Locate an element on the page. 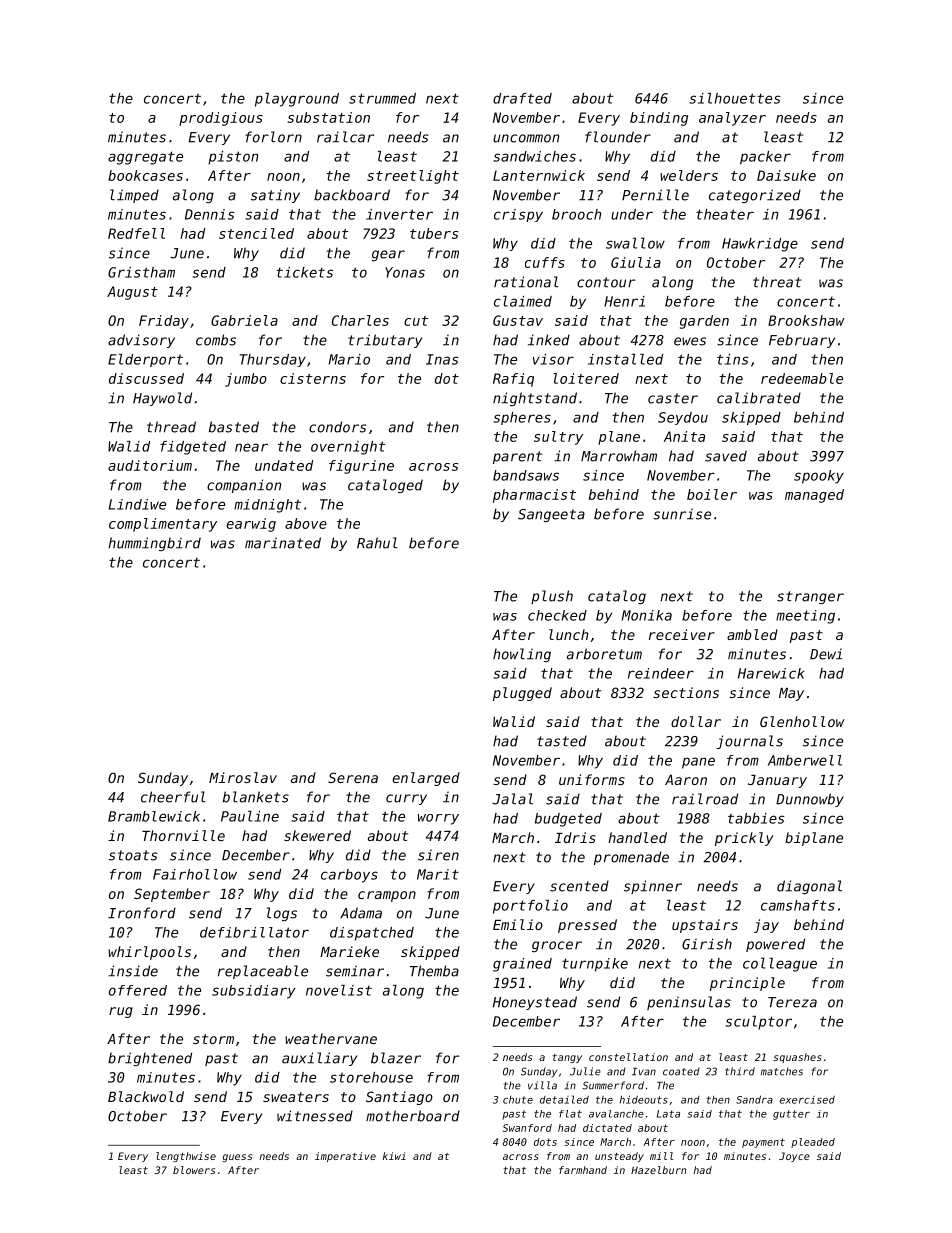 Image resolution: width=952 pixels, height=1233 pixels. Blackwold is located at coordinates (146, 1096).
